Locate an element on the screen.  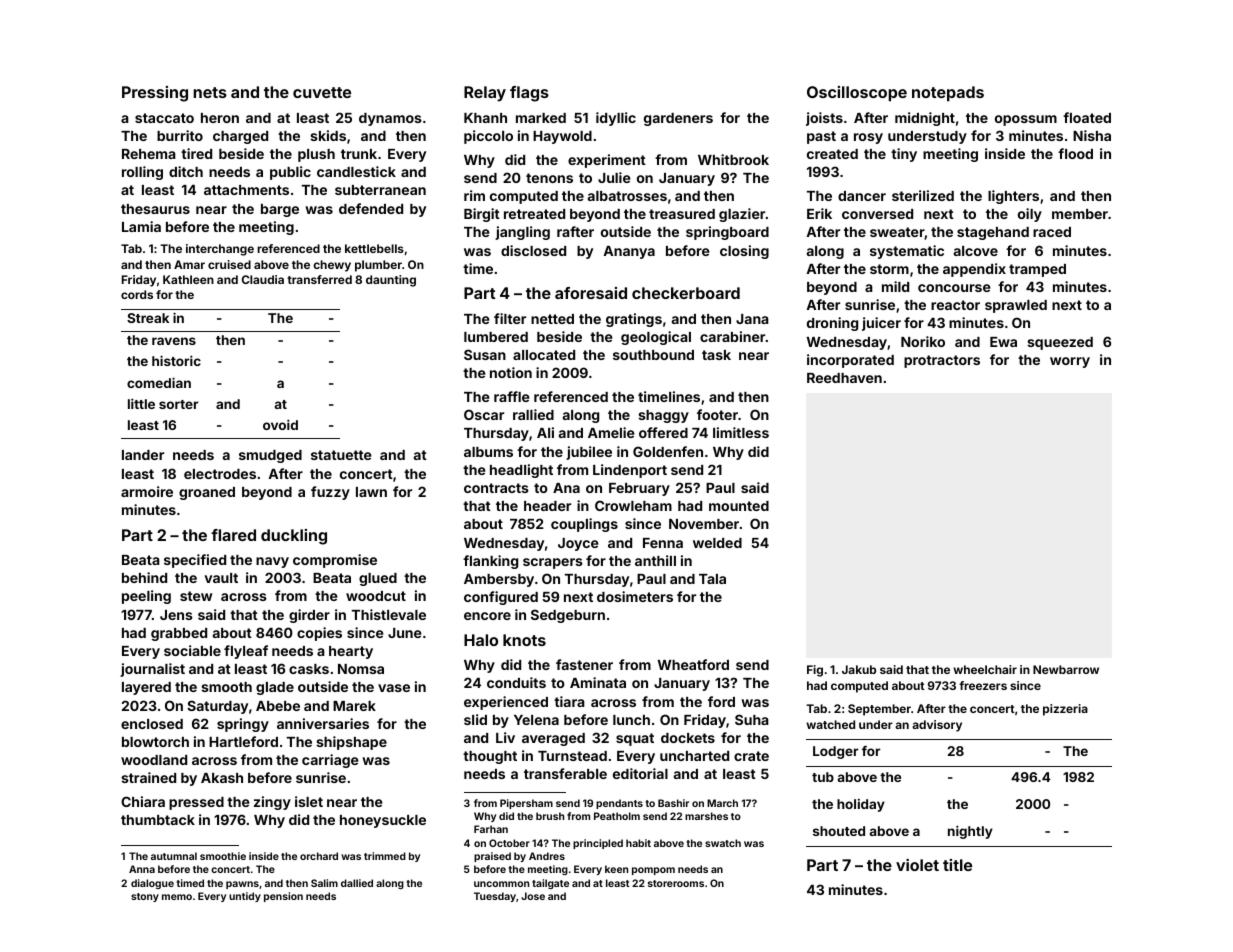
thought is located at coordinates (490, 757).
